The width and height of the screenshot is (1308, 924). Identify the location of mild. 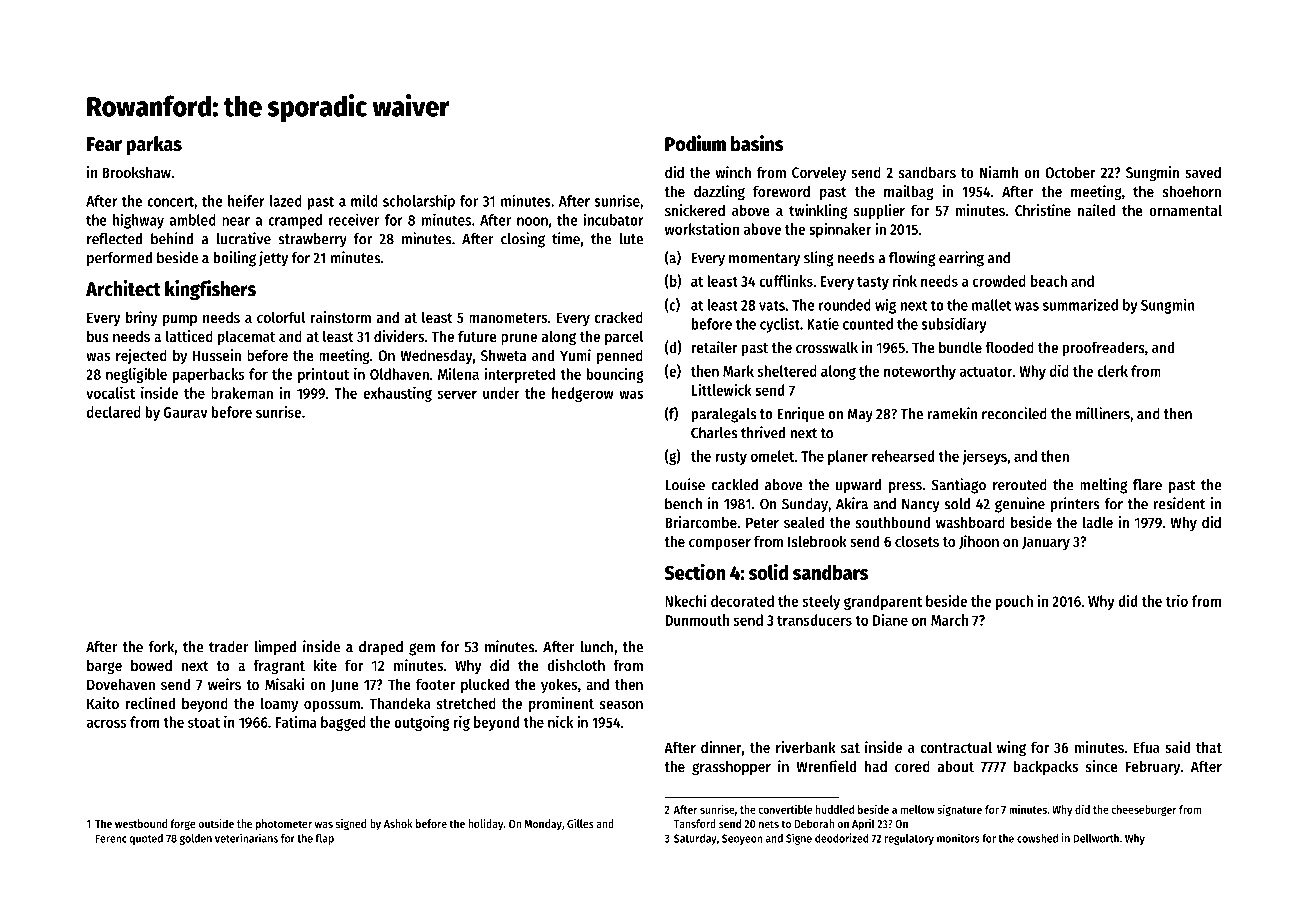
(364, 200).
